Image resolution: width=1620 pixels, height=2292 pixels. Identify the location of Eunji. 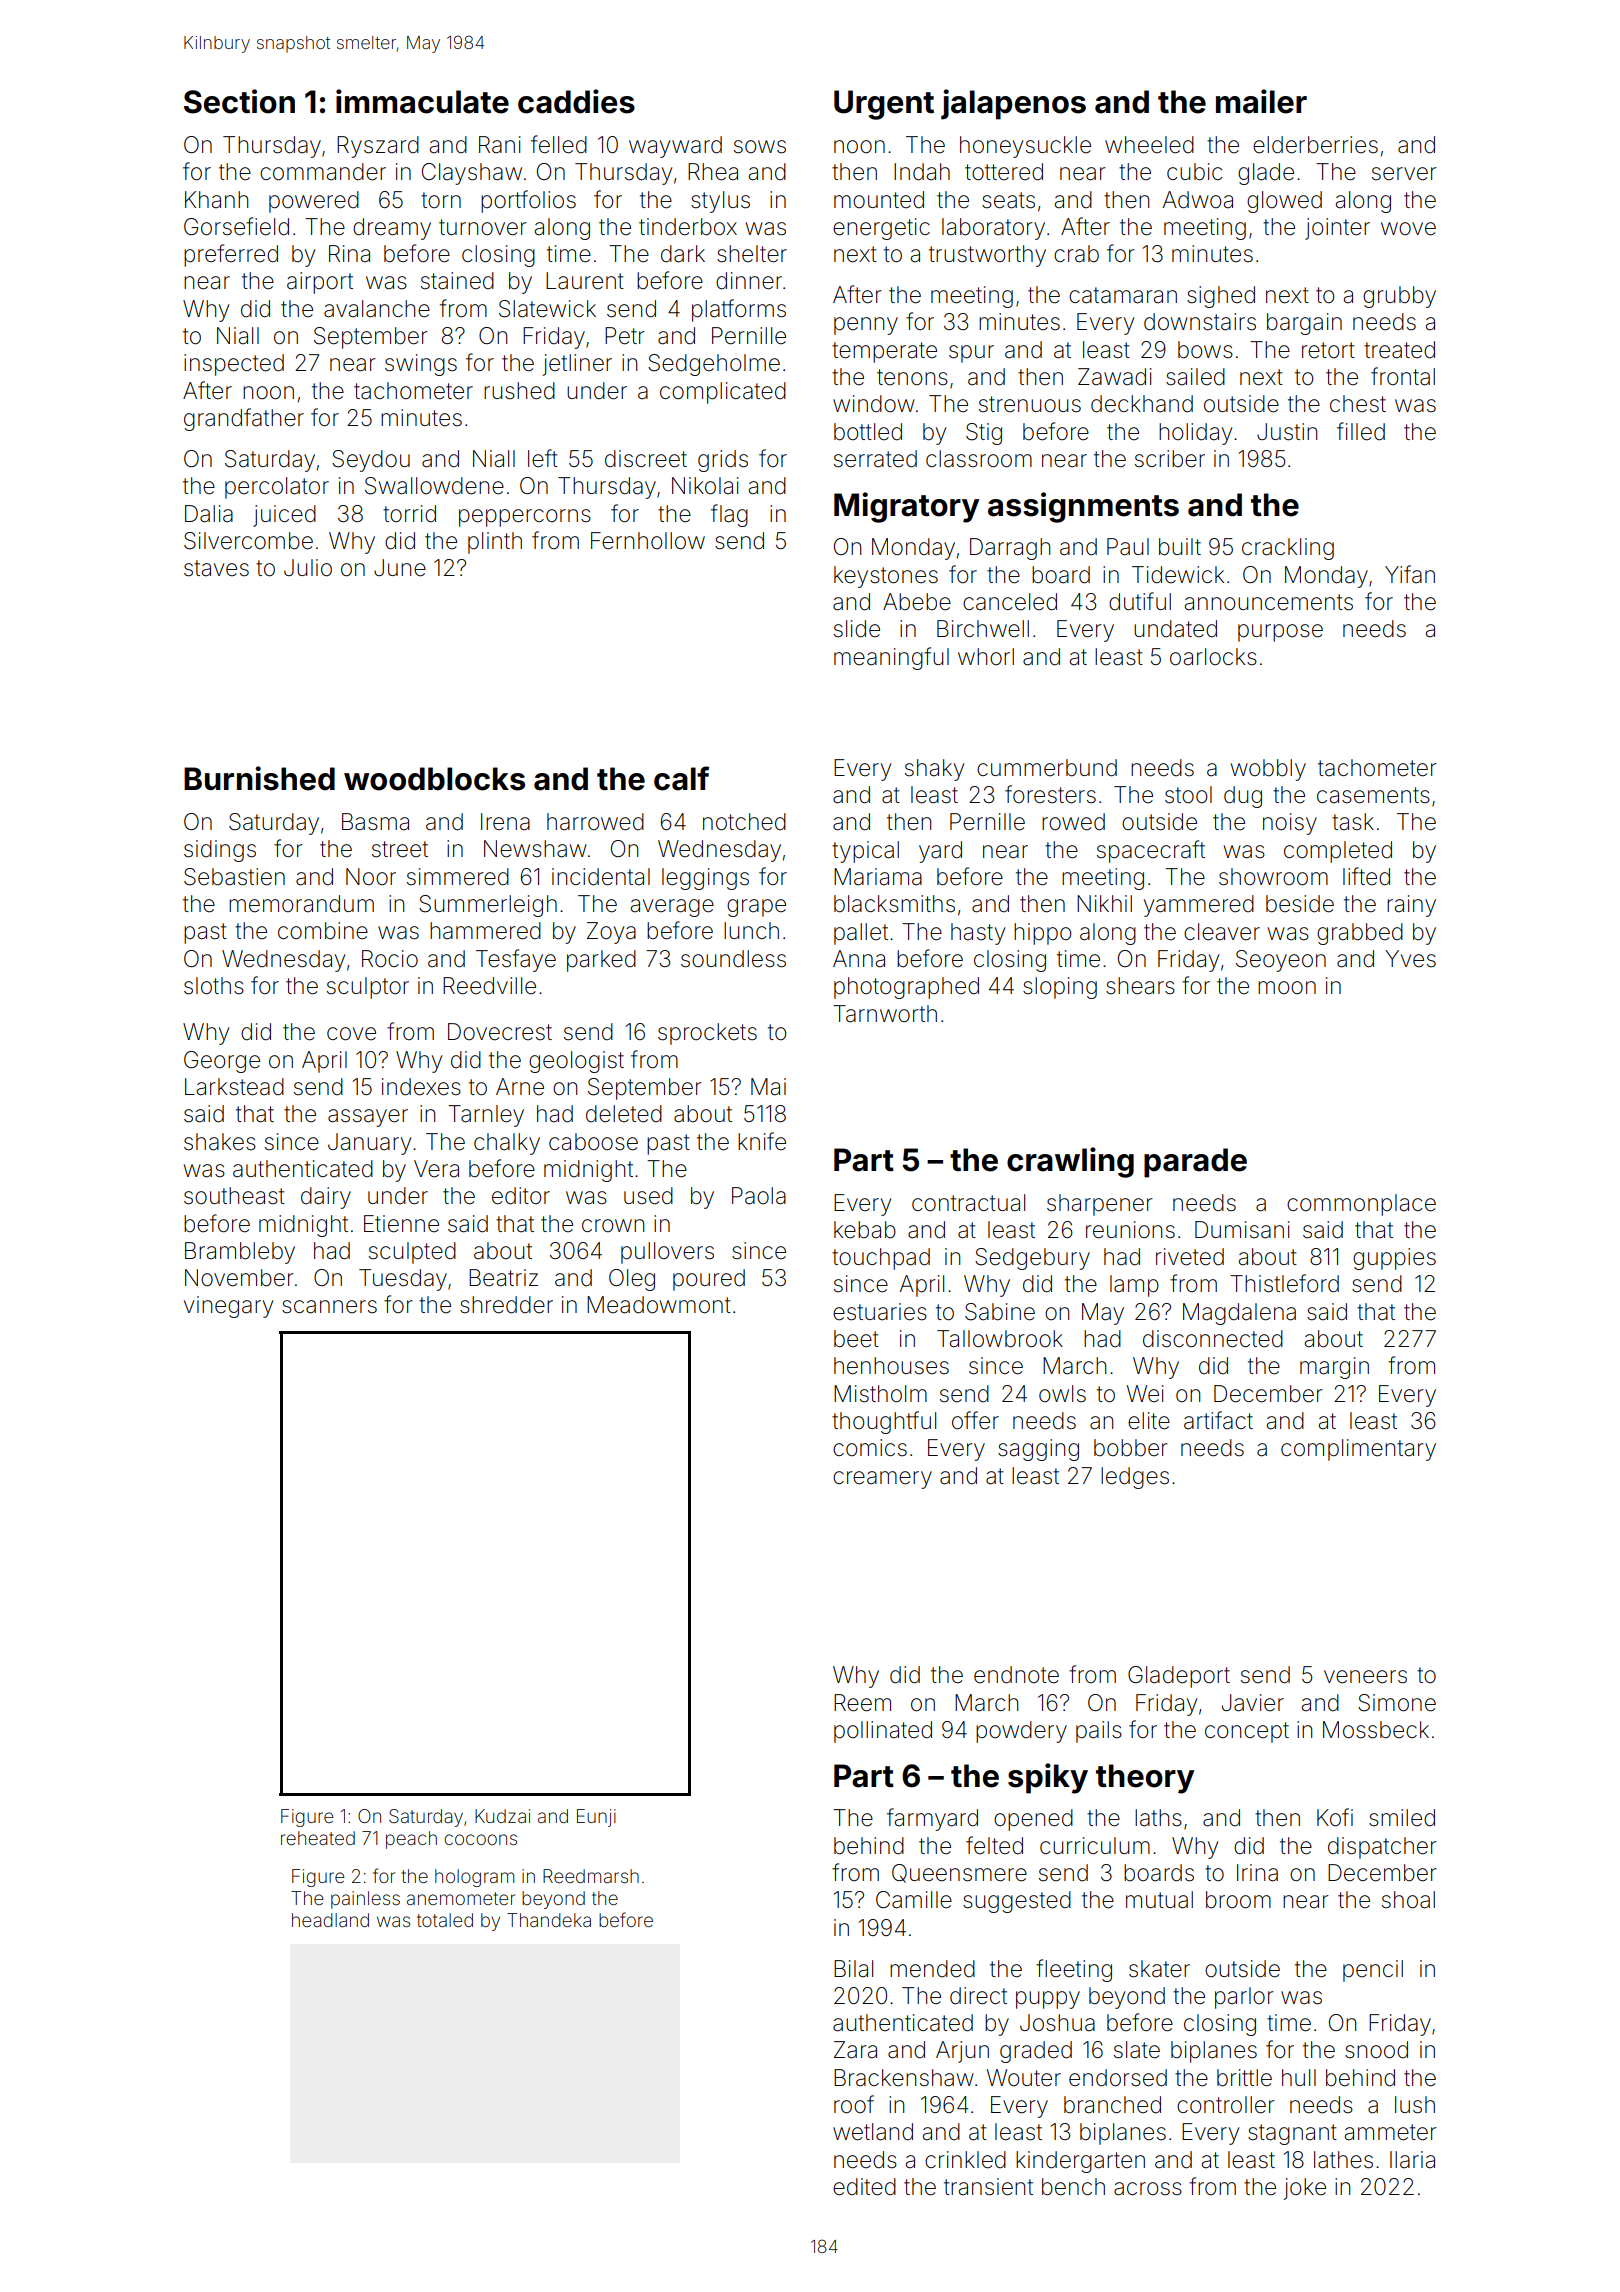
(596, 1818).
